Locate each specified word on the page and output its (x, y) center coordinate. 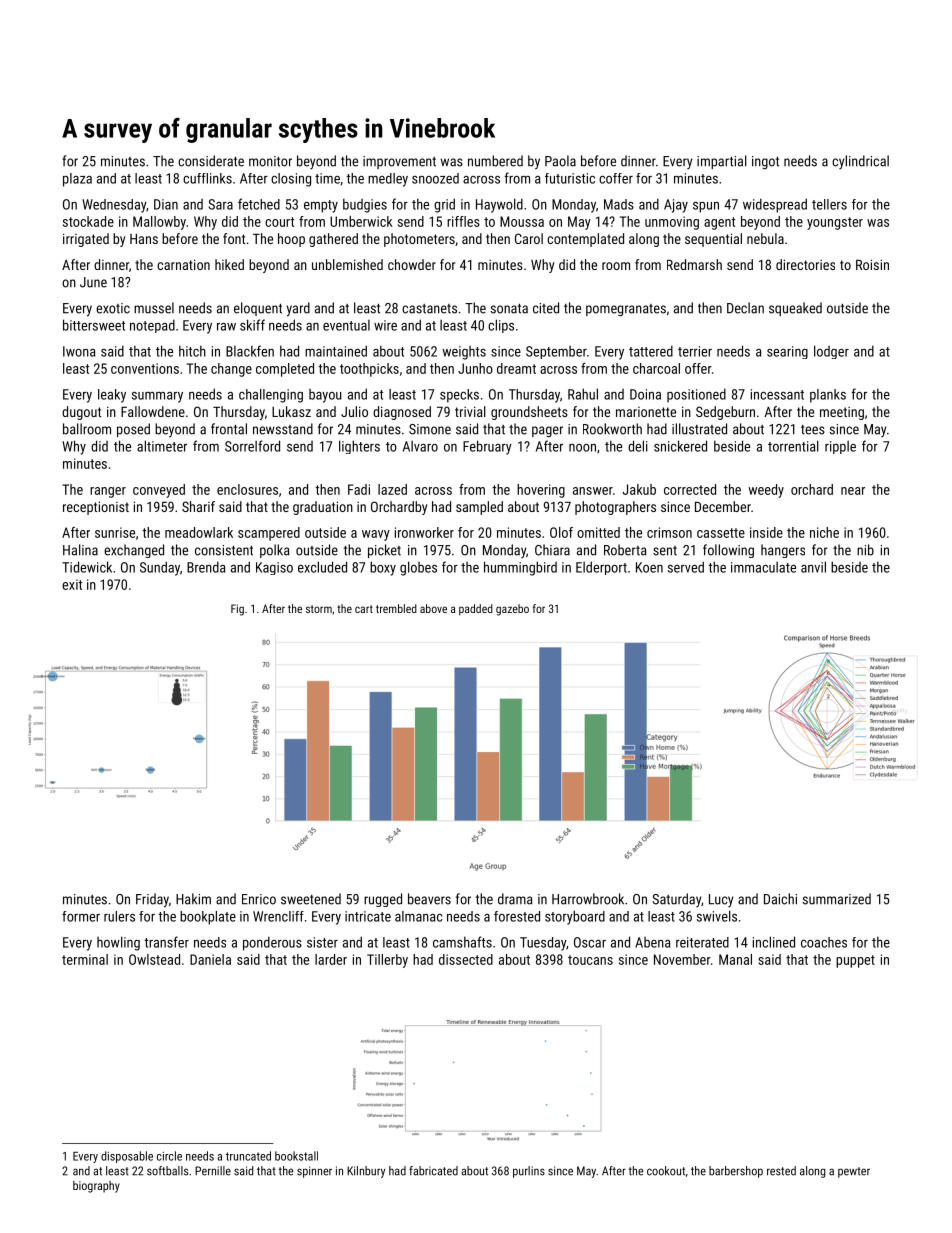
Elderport (601, 568)
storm (319, 609)
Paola (560, 161)
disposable (127, 1157)
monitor (270, 161)
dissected (466, 959)
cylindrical (860, 162)
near (853, 491)
